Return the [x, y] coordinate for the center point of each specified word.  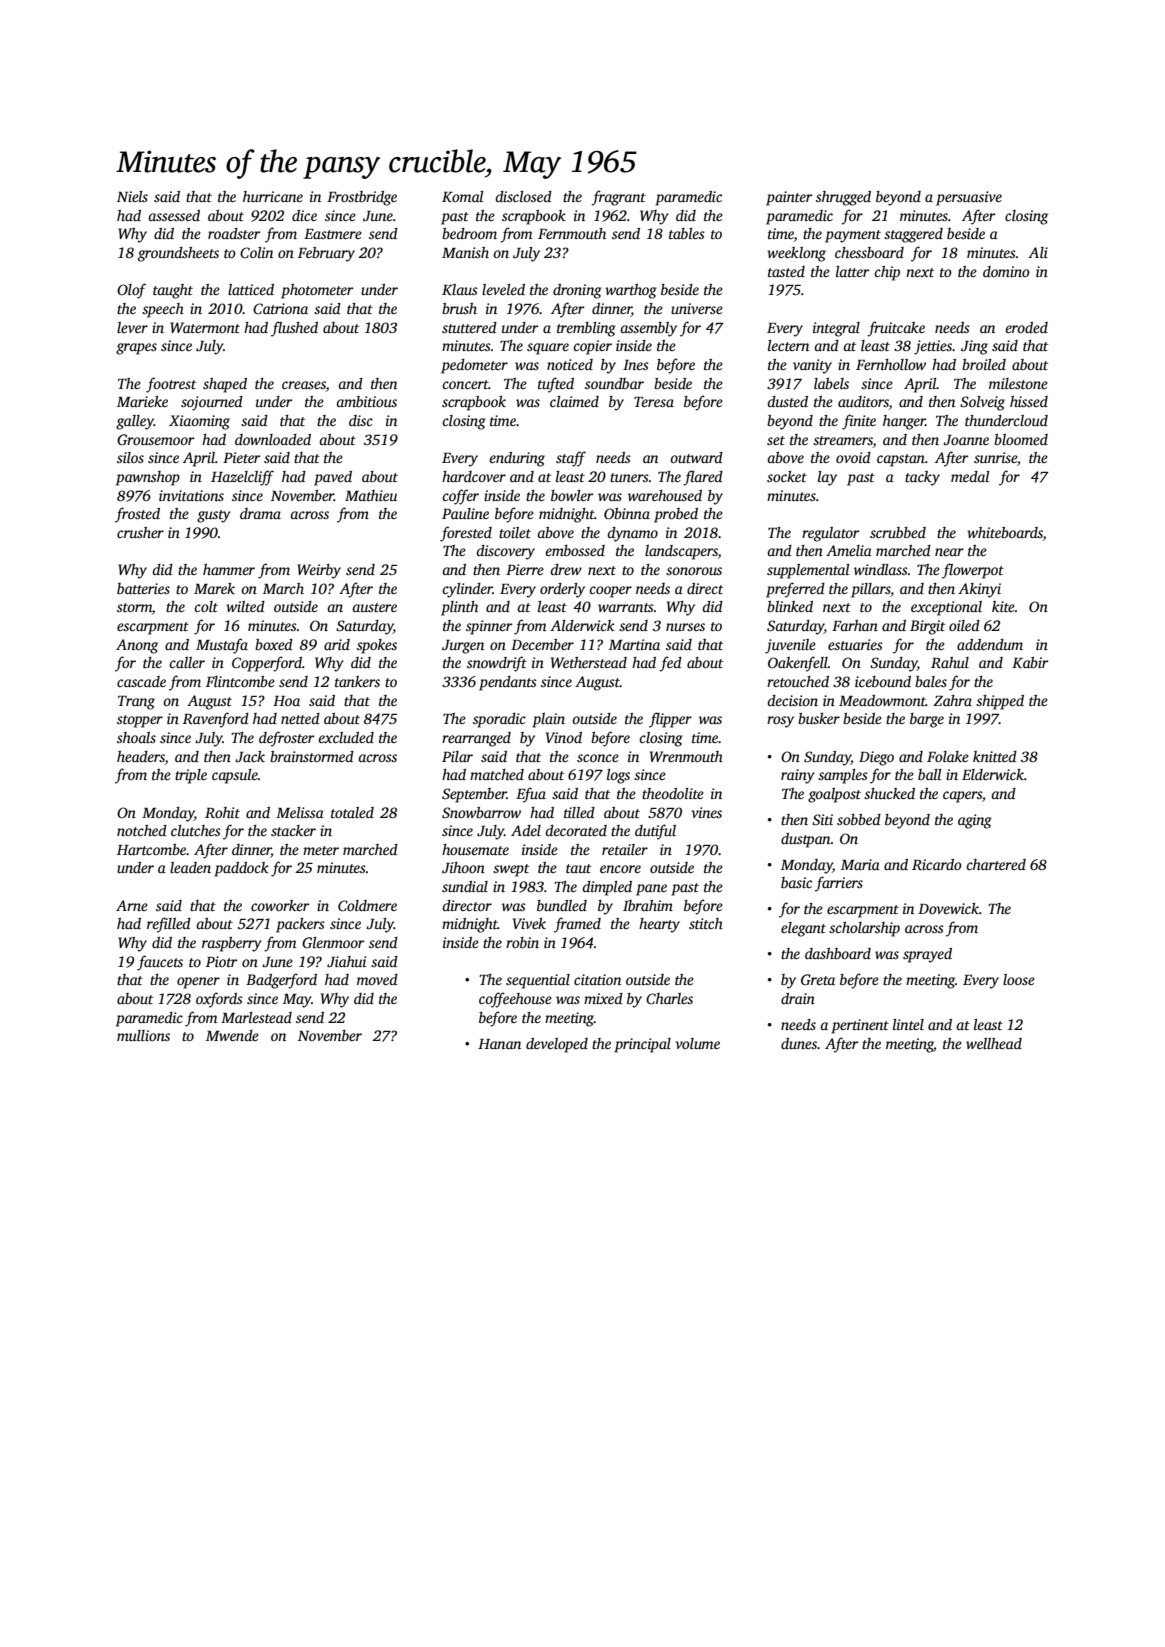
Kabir [1030, 662]
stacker [293, 830]
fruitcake [896, 329]
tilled [579, 812]
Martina [634, 644]
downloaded [273, 439]
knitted [995, 756]
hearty [659, 925]
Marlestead [256, 1017]
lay [827, 478]
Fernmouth [572, 233]
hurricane [273, 196]
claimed [574, 401]
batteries [143, 588]
